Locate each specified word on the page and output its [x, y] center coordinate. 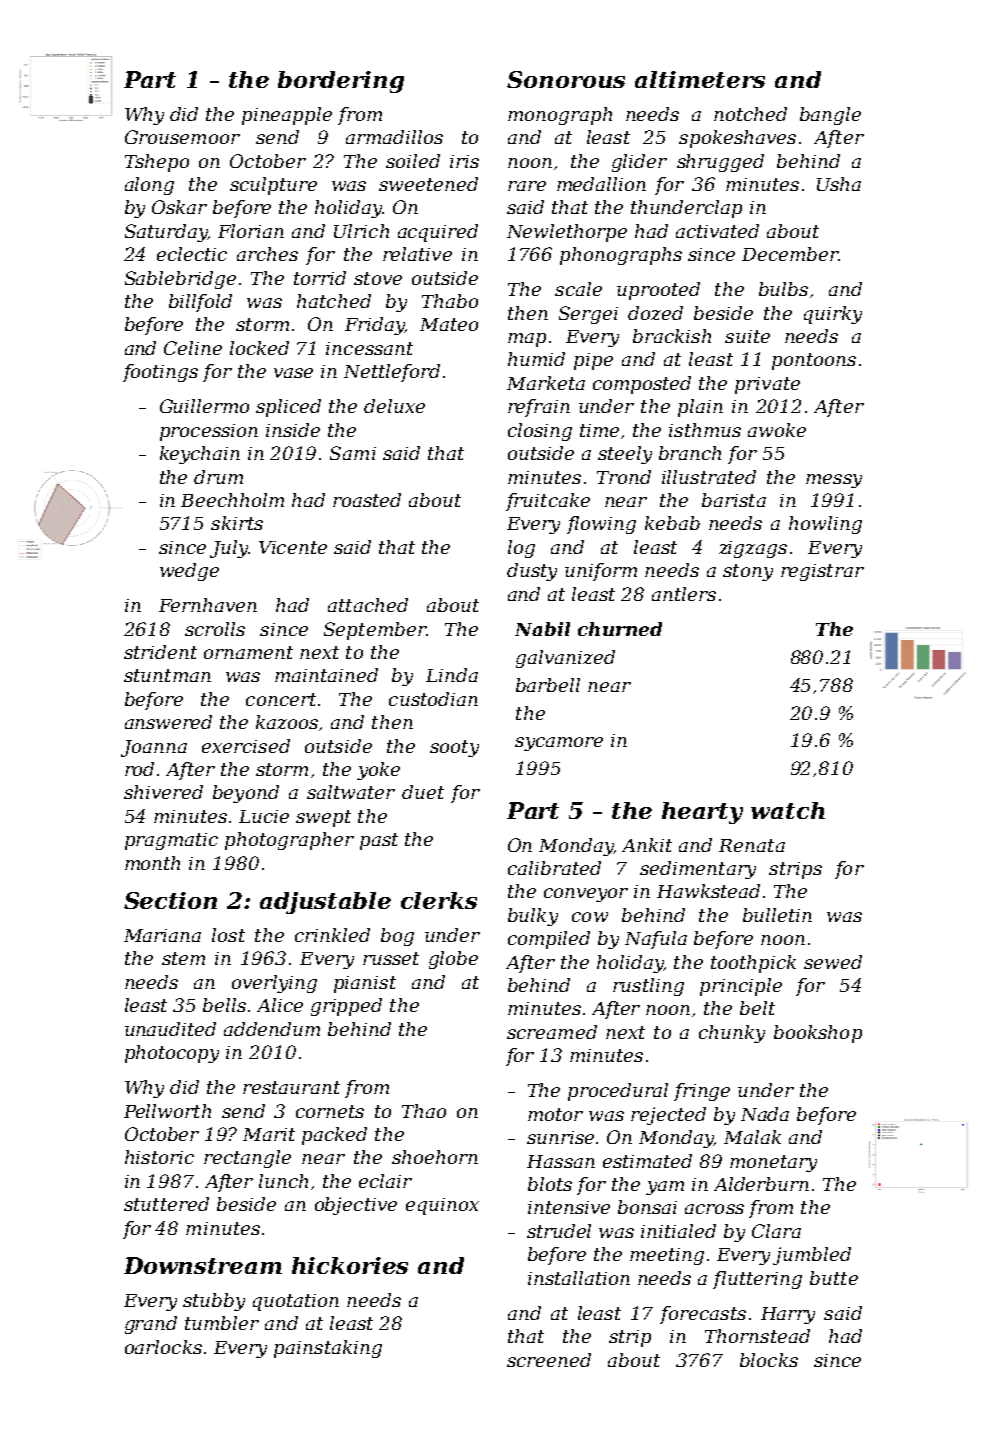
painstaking [328, 1349]
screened [549, 1360]
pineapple [287, 116]
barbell [548, 685]
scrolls [215, 629]
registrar [822, 572]
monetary [773, 1163]
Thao [424, 1111]
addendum [272, 1029]
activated [717, 231]
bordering [341, 82]
